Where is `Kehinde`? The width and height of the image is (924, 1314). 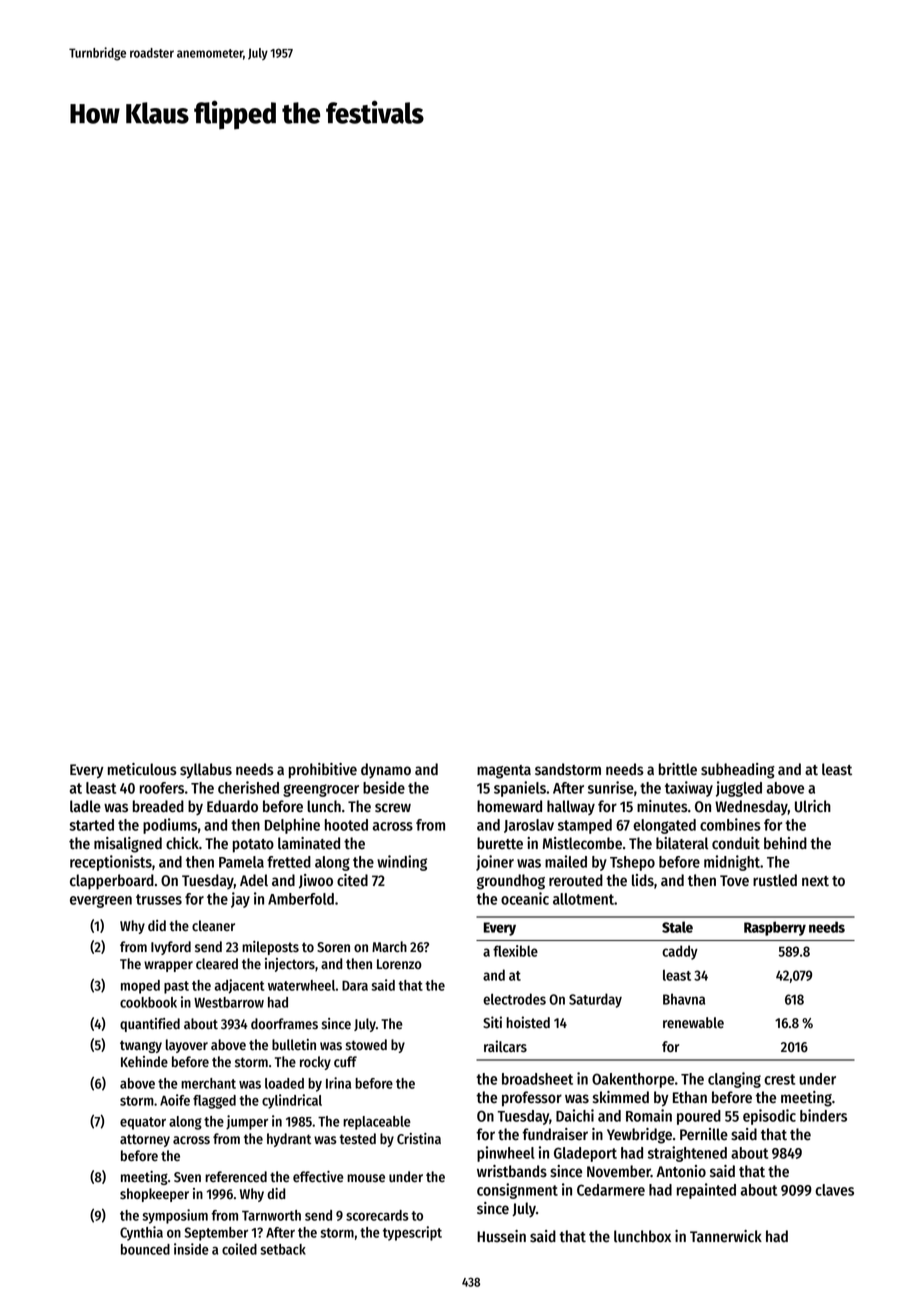 Kehinde is located at coordinates (144, 1062).
